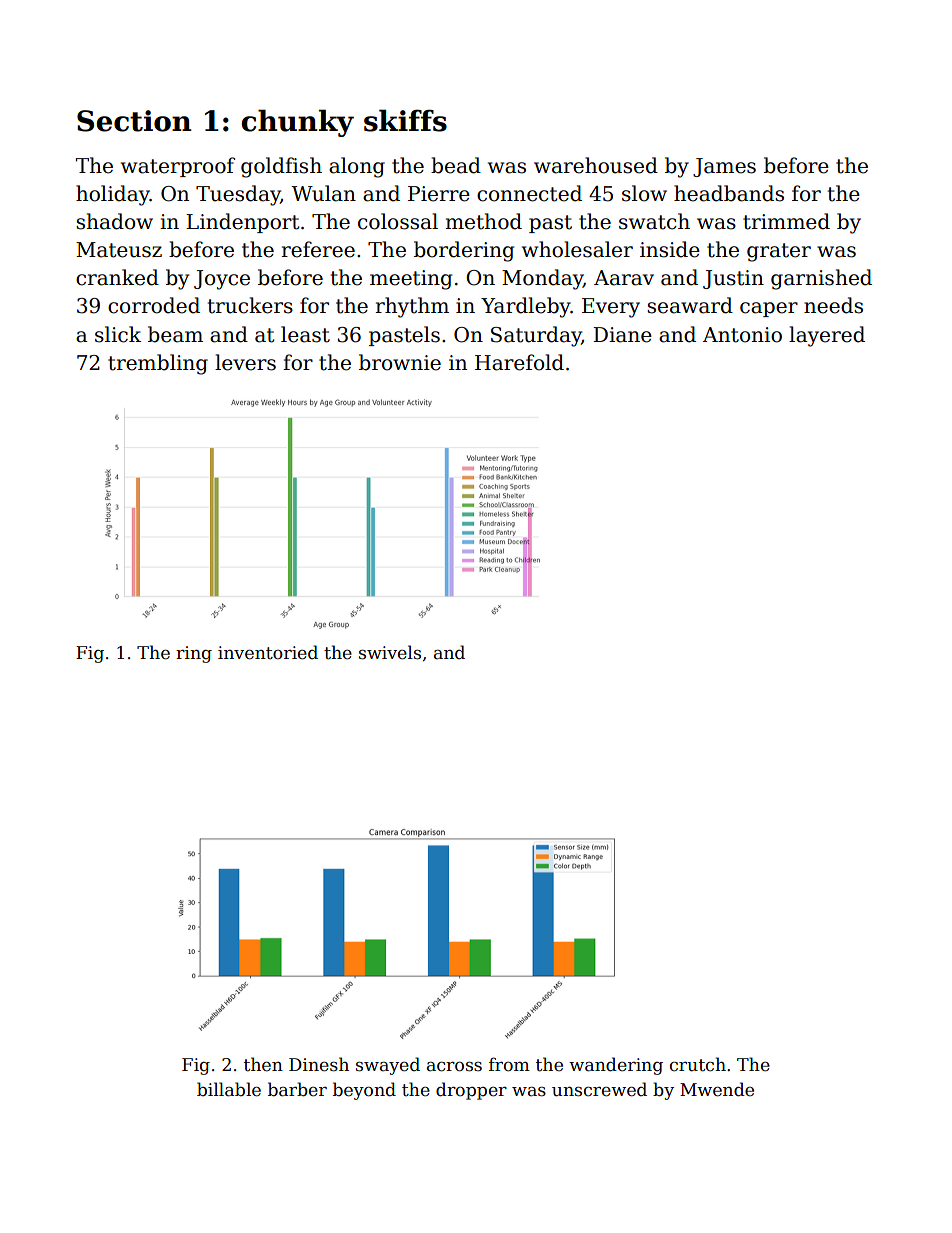 This screenshot has width=952, height=1233. What do you see at coordinates (724, 167) in the screenshot?
I see `James` at bounding box center [724, 167].
